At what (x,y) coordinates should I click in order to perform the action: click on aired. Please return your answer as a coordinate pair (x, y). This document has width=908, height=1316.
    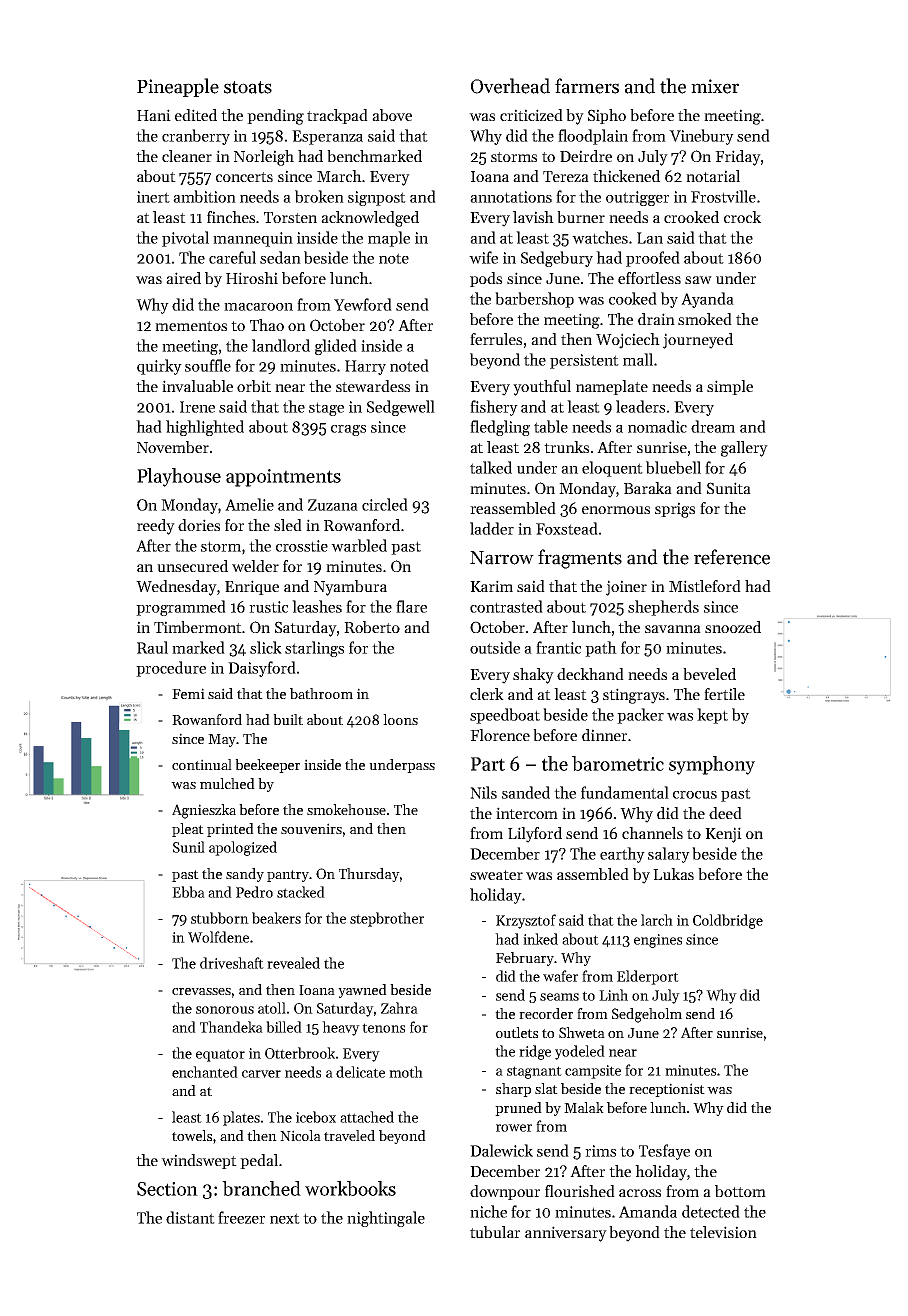
    Looking at the image, I should click on (183, 278).
